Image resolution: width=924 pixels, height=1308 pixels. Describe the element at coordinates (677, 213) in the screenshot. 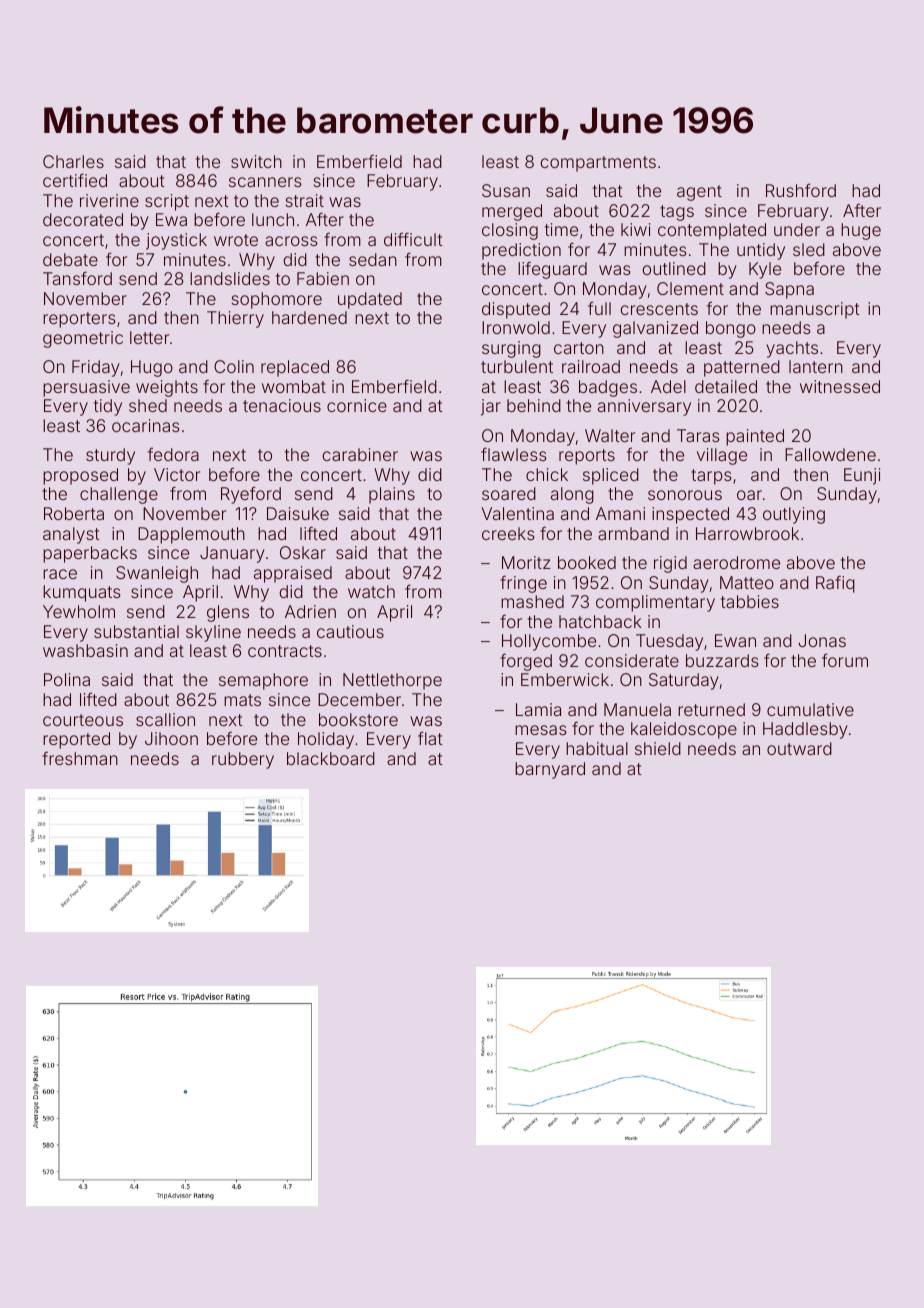

I see `tags` at that location.
